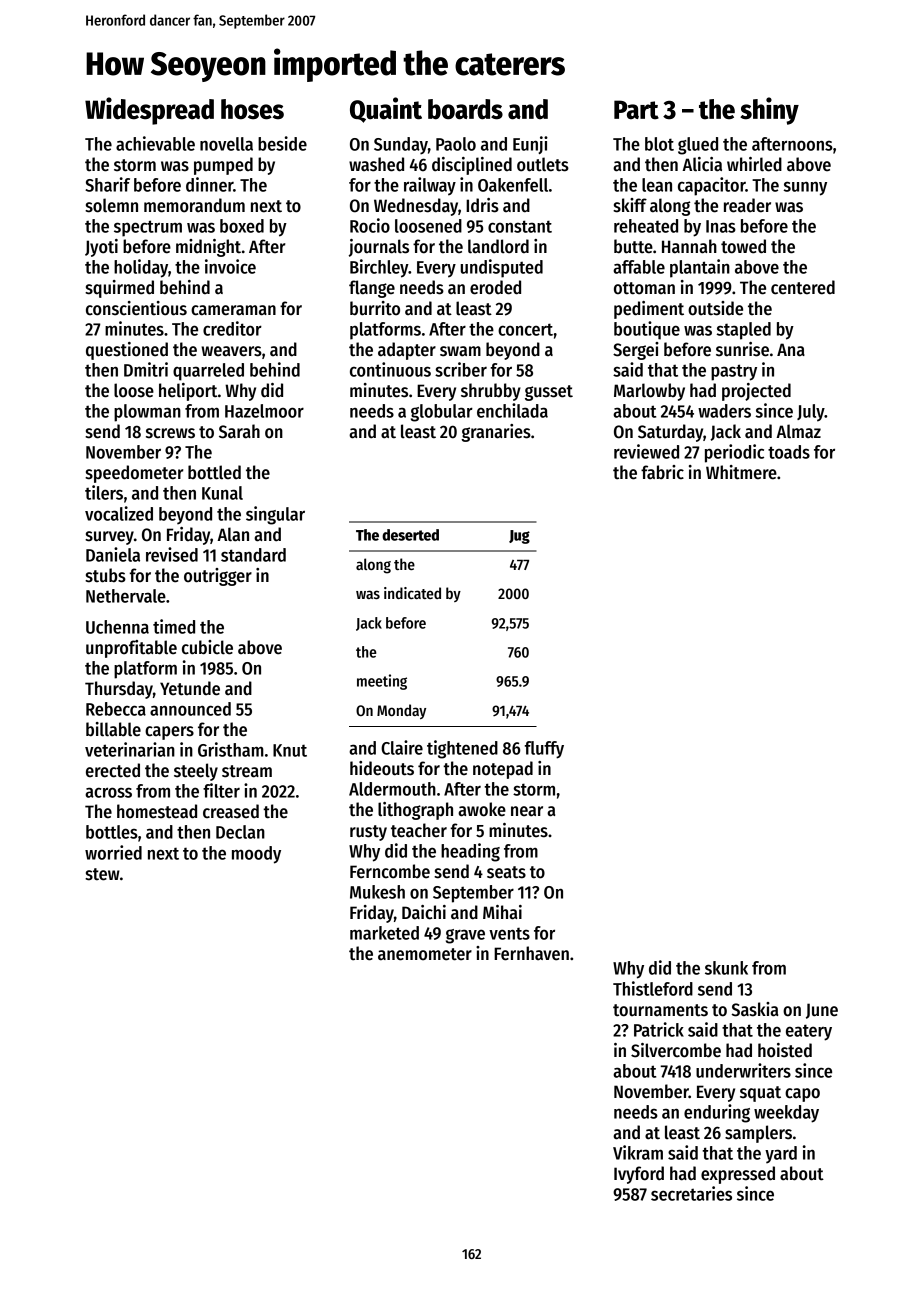 The height and width of the page is (1308, 924). I want to click on singular, so click(275, 515).
